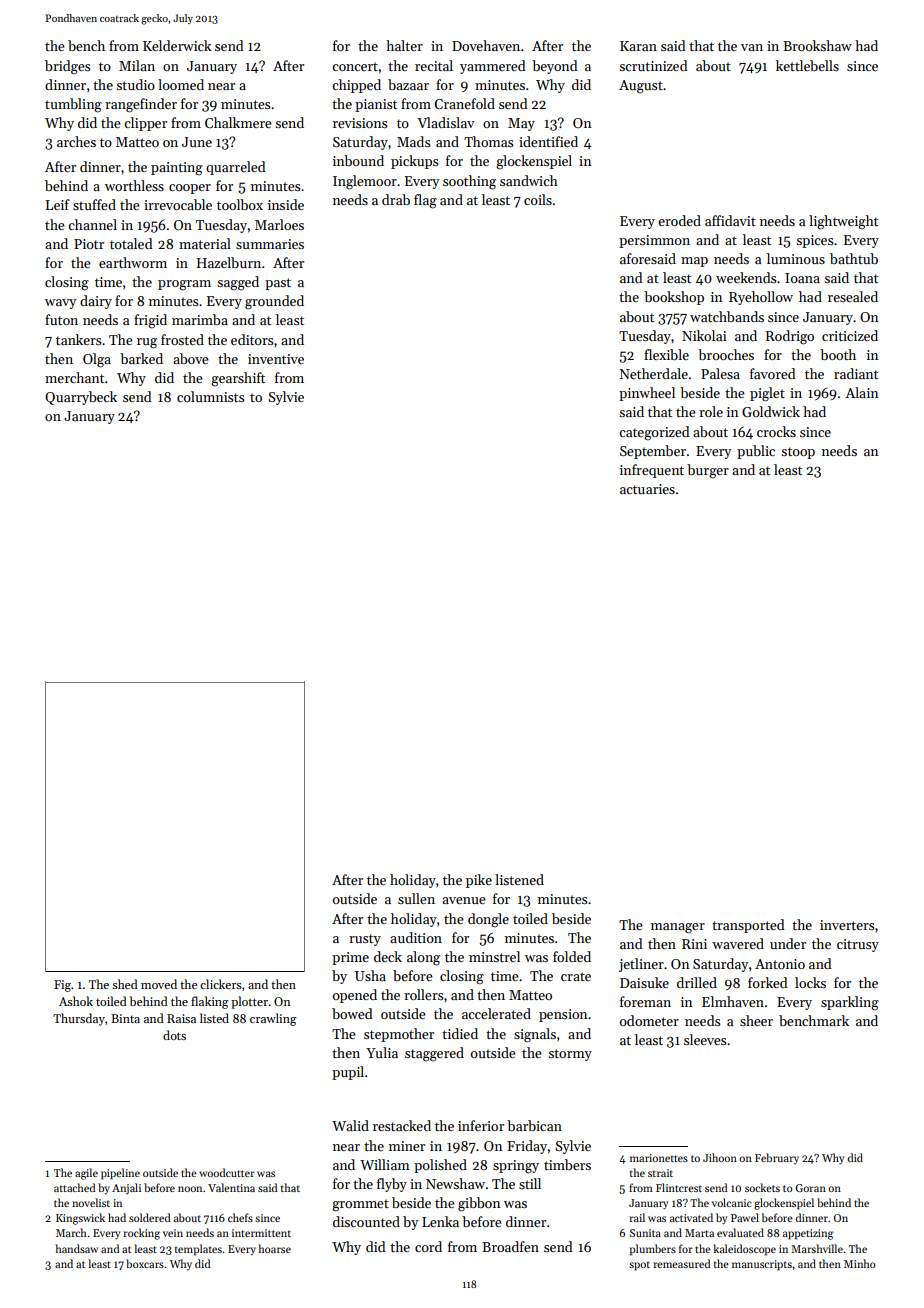  Describe the element at coordinates (756, 1020) in the screenshot. I see `sheer` at that location.
